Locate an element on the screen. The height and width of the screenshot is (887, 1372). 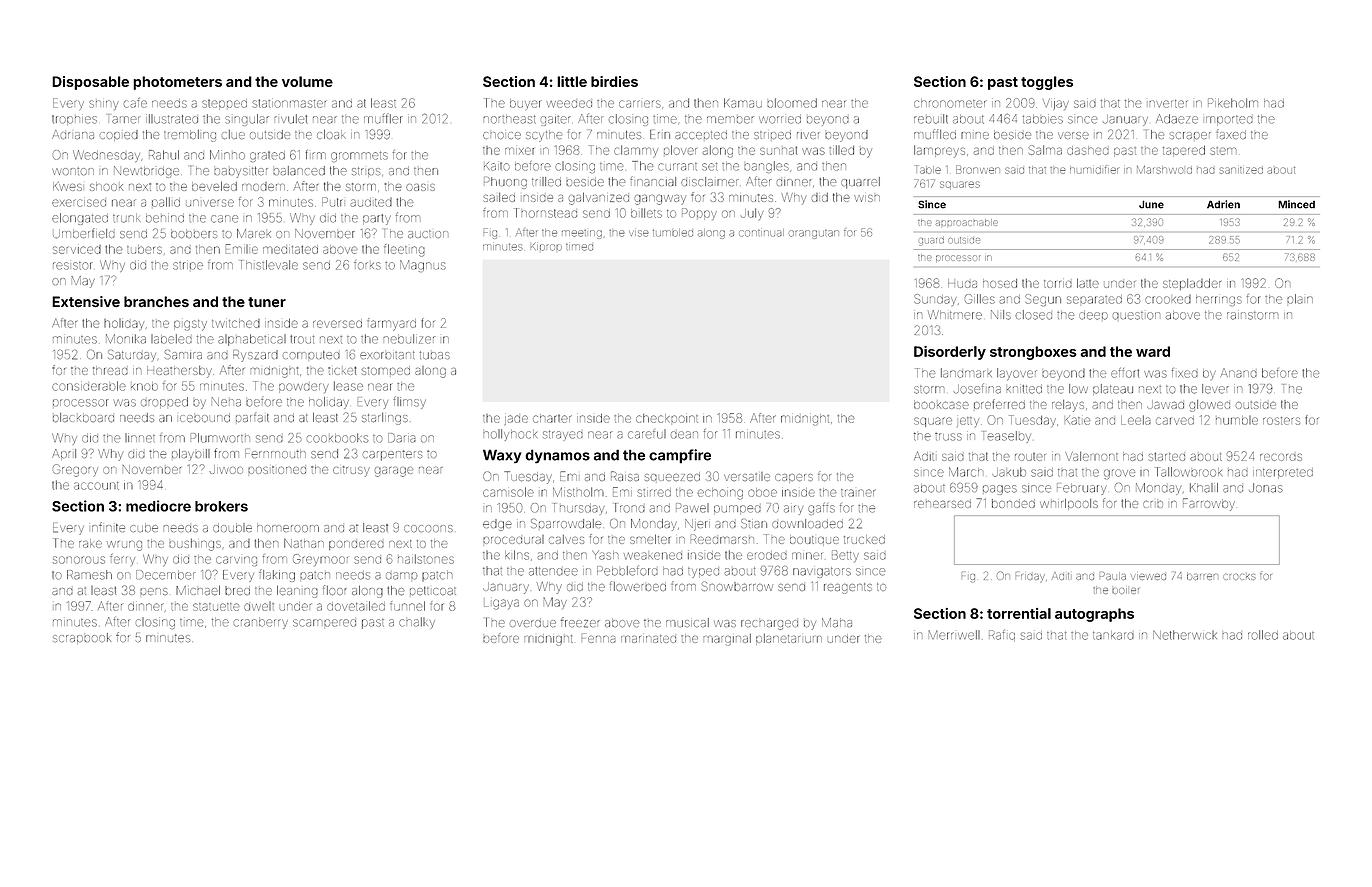
June is located at coordinates (1151, 204).
